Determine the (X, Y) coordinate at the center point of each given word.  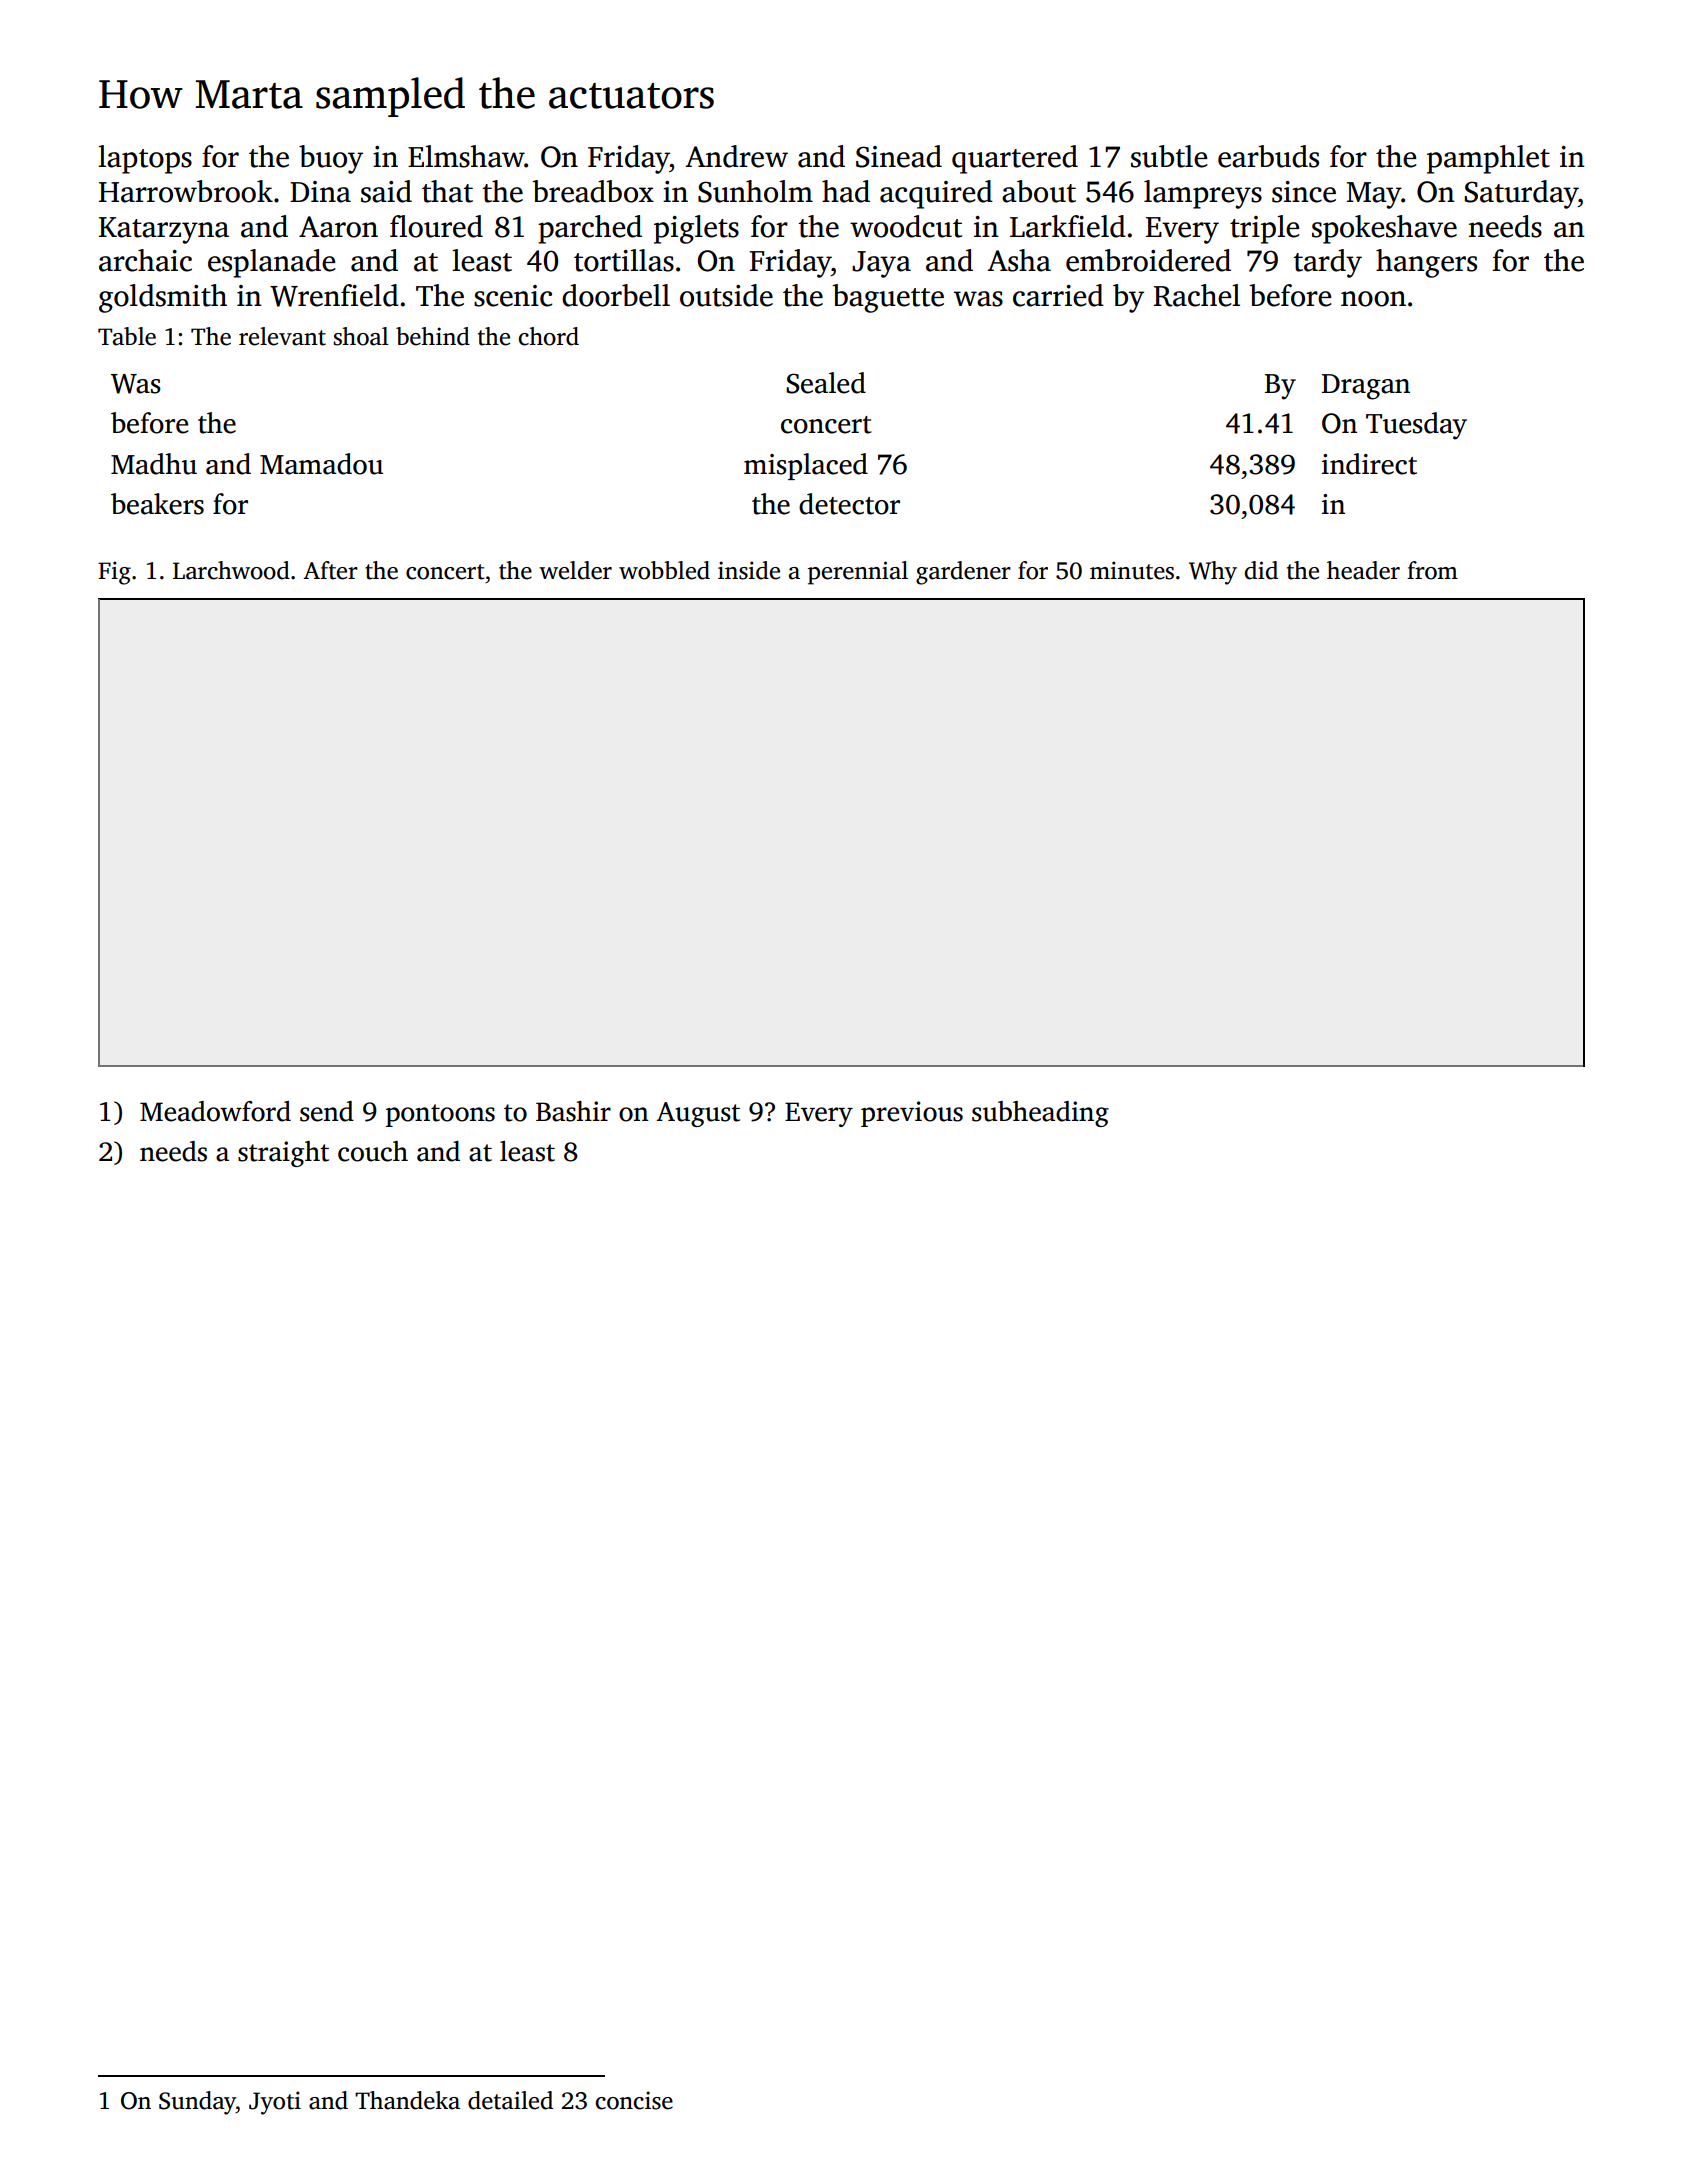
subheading (1040, 1114)
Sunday (197, 2103)
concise (634, 2100)
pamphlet (1488, 159)
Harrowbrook (186, 191)
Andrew (736, 156)
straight (283, 1154)
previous (912, 1114)
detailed (510, 2100)
